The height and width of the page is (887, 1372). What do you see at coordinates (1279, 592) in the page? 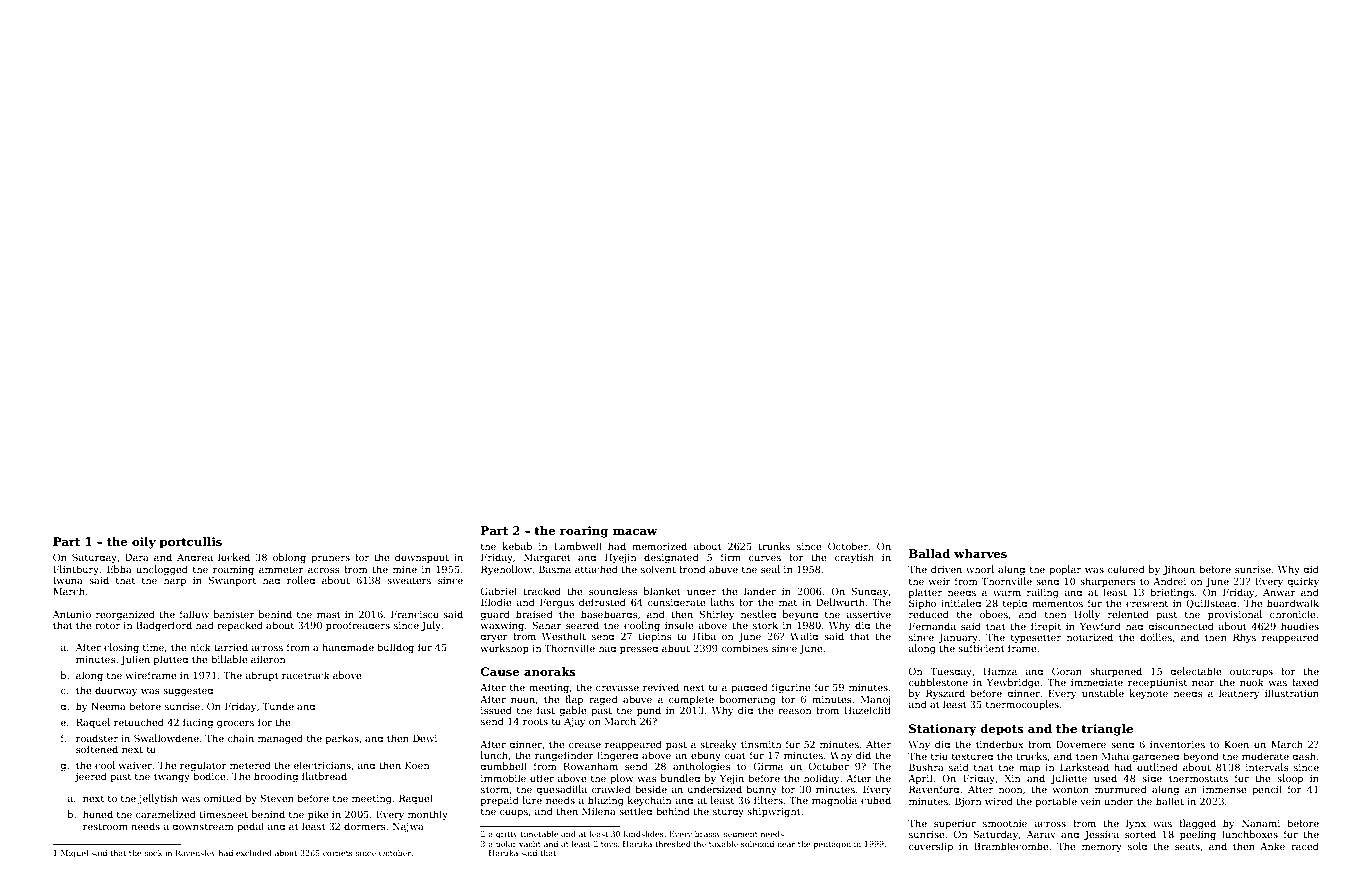
I see `Anwar` at bounding box center [1279, 592].
